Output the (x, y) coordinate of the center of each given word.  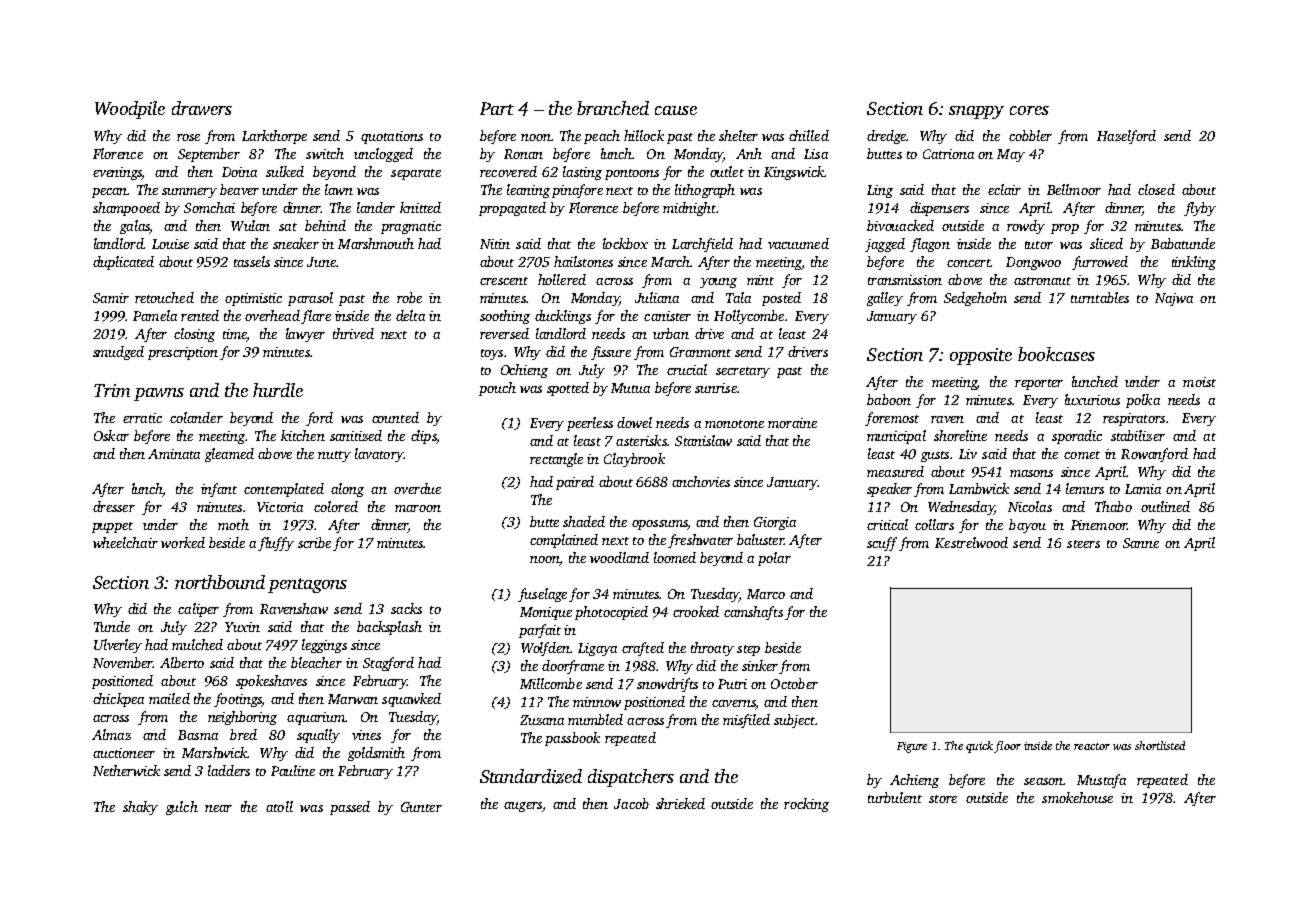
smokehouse (1077, 797)
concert (968, 263)
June (321, 262)
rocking (806, 805)
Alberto (182, 662)
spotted (568, 389)
